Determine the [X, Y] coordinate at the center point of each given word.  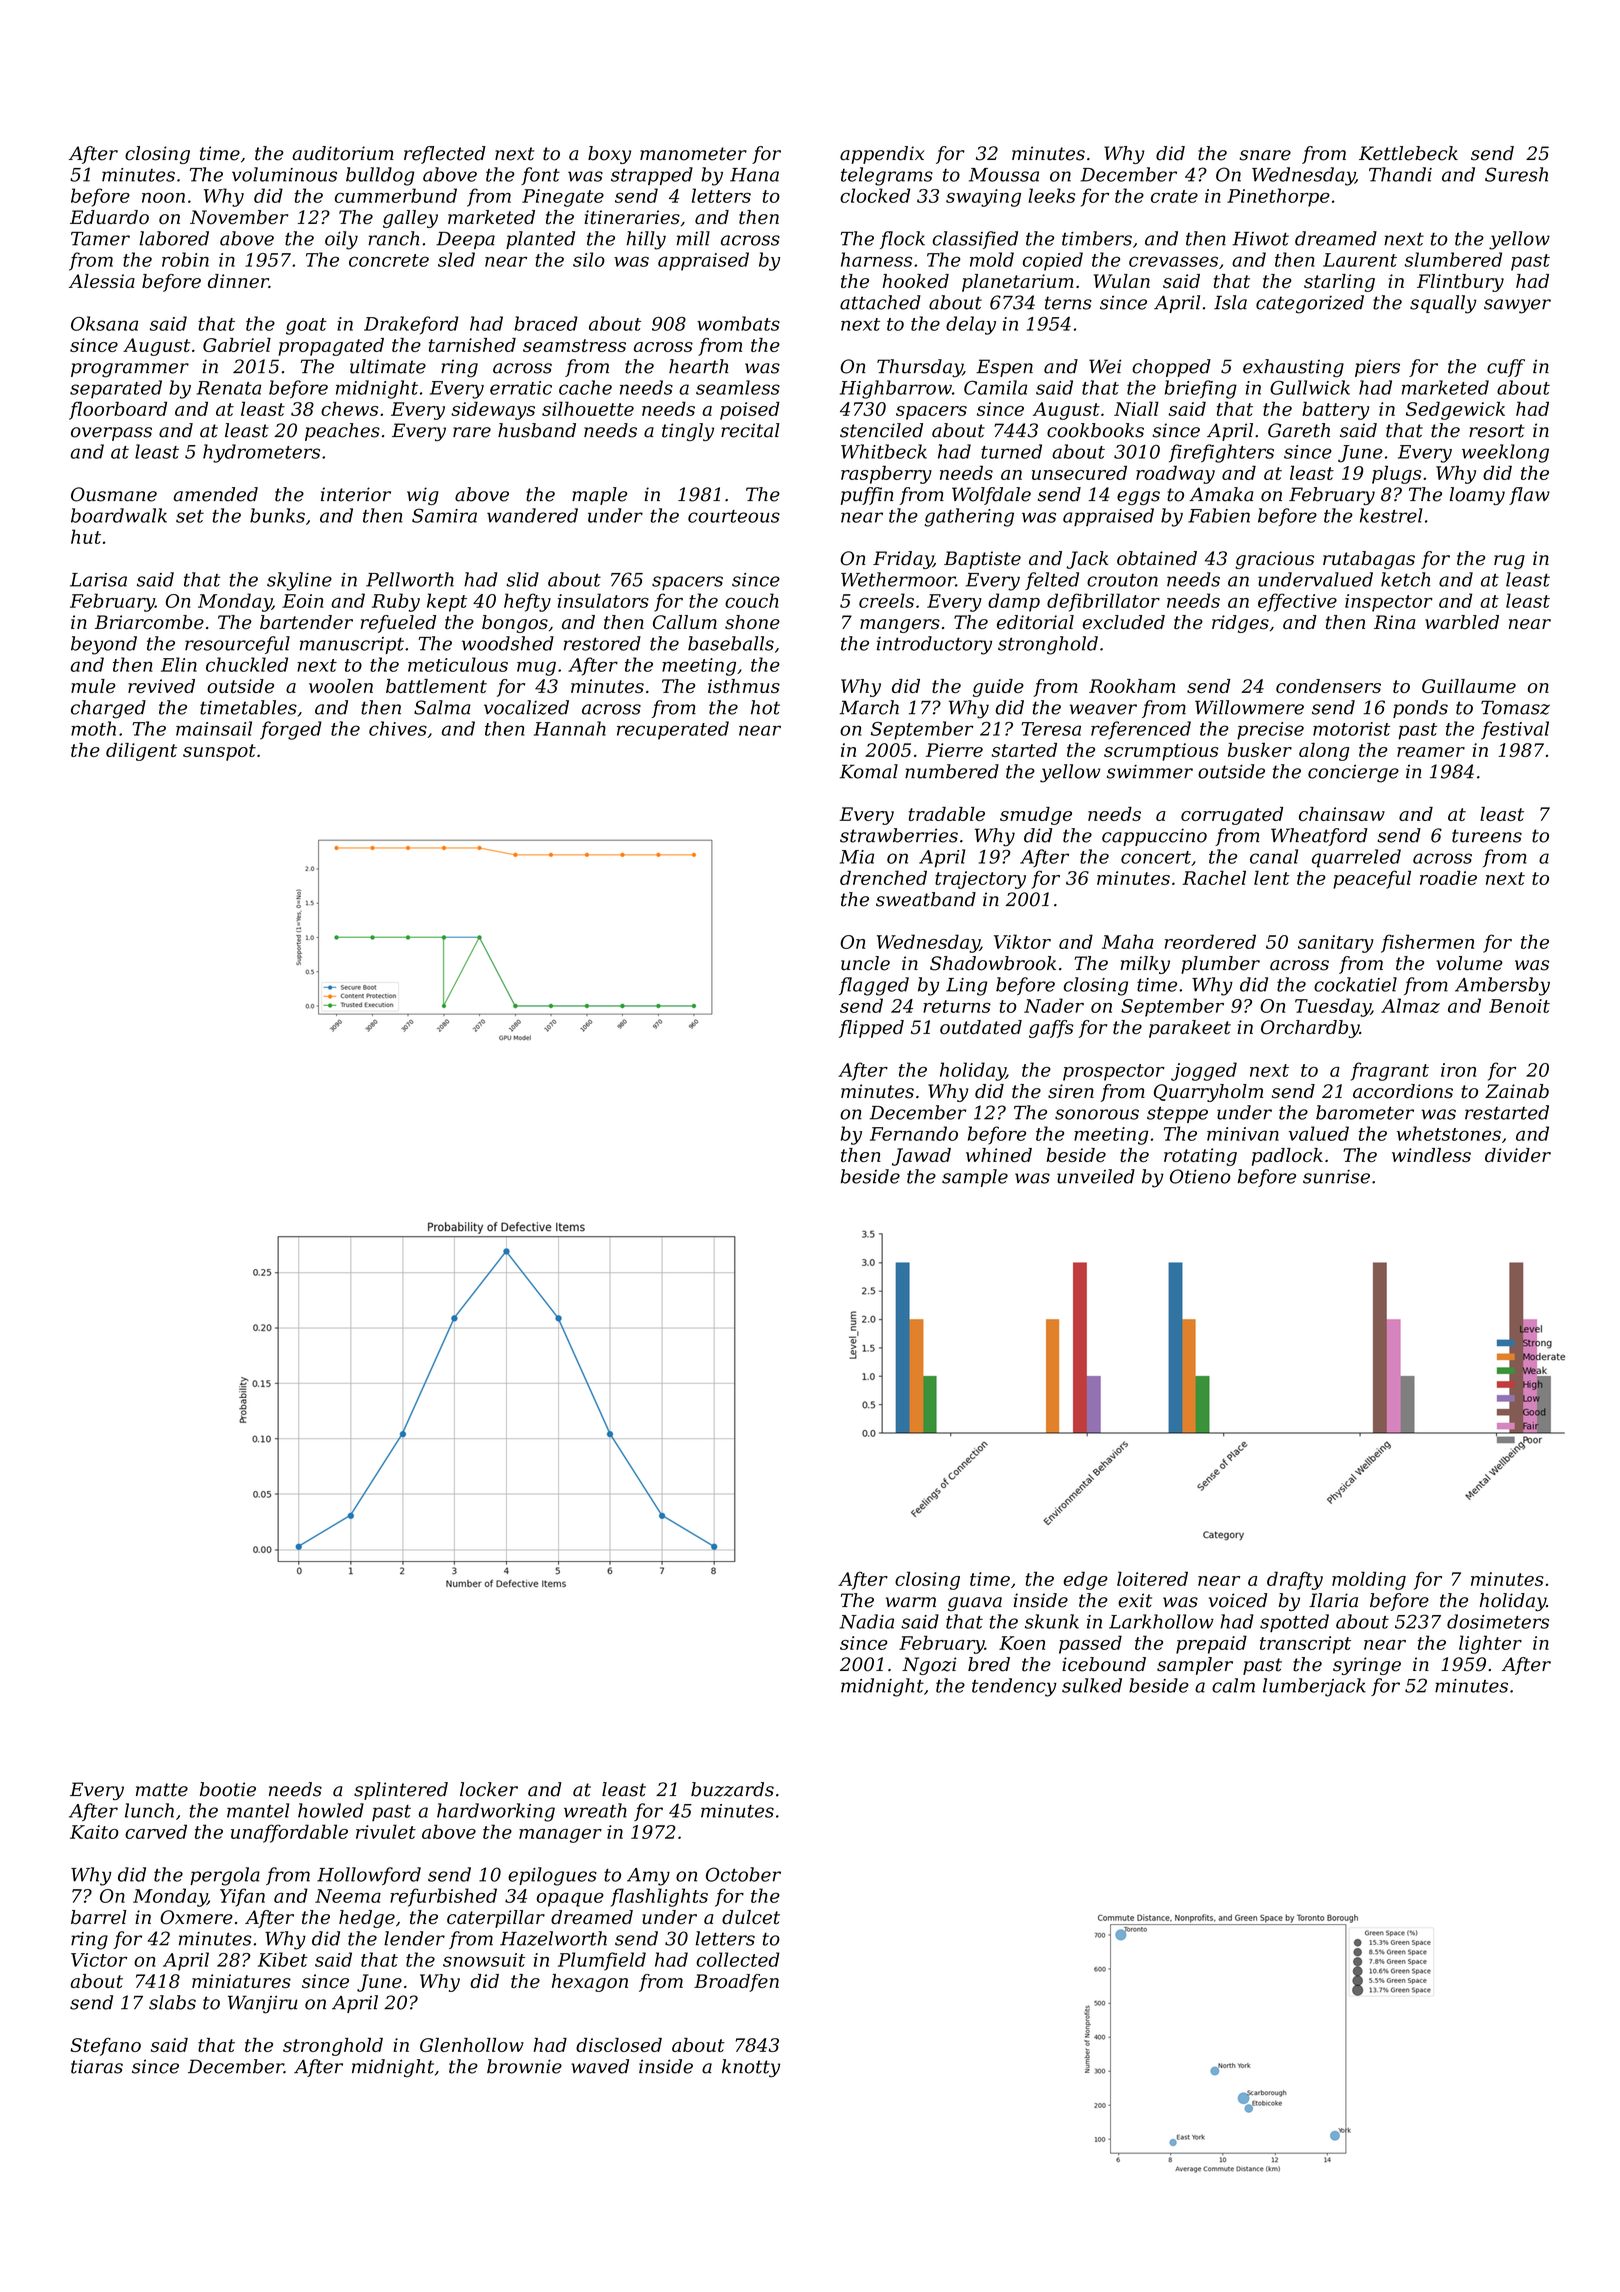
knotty [751, 2068]
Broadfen [736, 1983]
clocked [875, 195]
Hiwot [1260, 239]
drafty [1295, 1580]
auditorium [343, 153]
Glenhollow [472, 2045]
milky [1145, 965]
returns [957, 1006]
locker [489, 1789]
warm [911, 1602]
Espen [1004, 368]
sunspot [219, 752]
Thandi [1400, 174]
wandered [532, 515]
